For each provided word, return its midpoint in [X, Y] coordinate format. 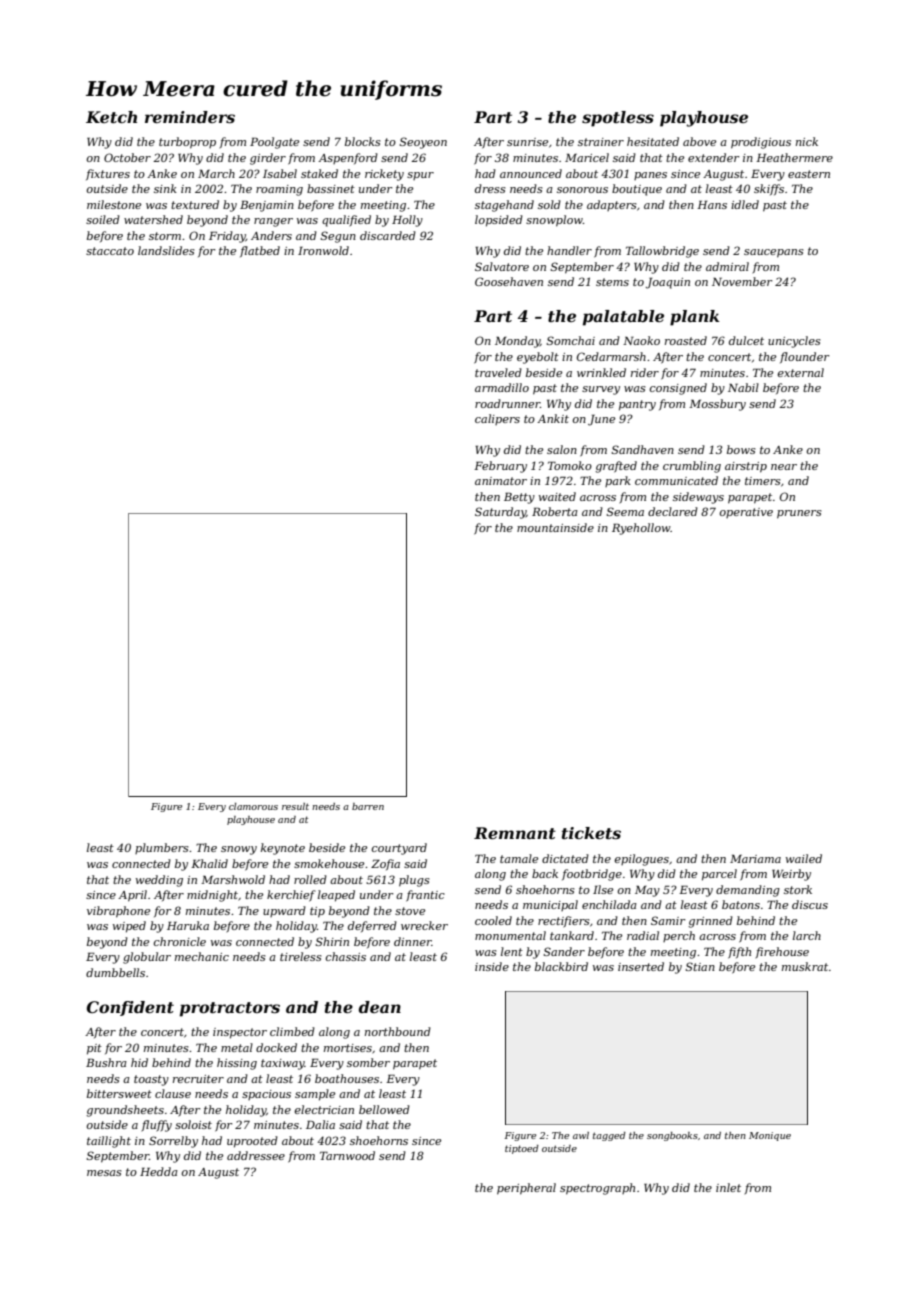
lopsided [499, 221]
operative [746, 513]
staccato [110, 251]
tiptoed [522, 1149]
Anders [271, 235]
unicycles [794, 342]
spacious [266, 1095]
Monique [770, 1136]
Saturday [500, 513]
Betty [519, 498]
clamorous [253, 806]
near [784, 467]
